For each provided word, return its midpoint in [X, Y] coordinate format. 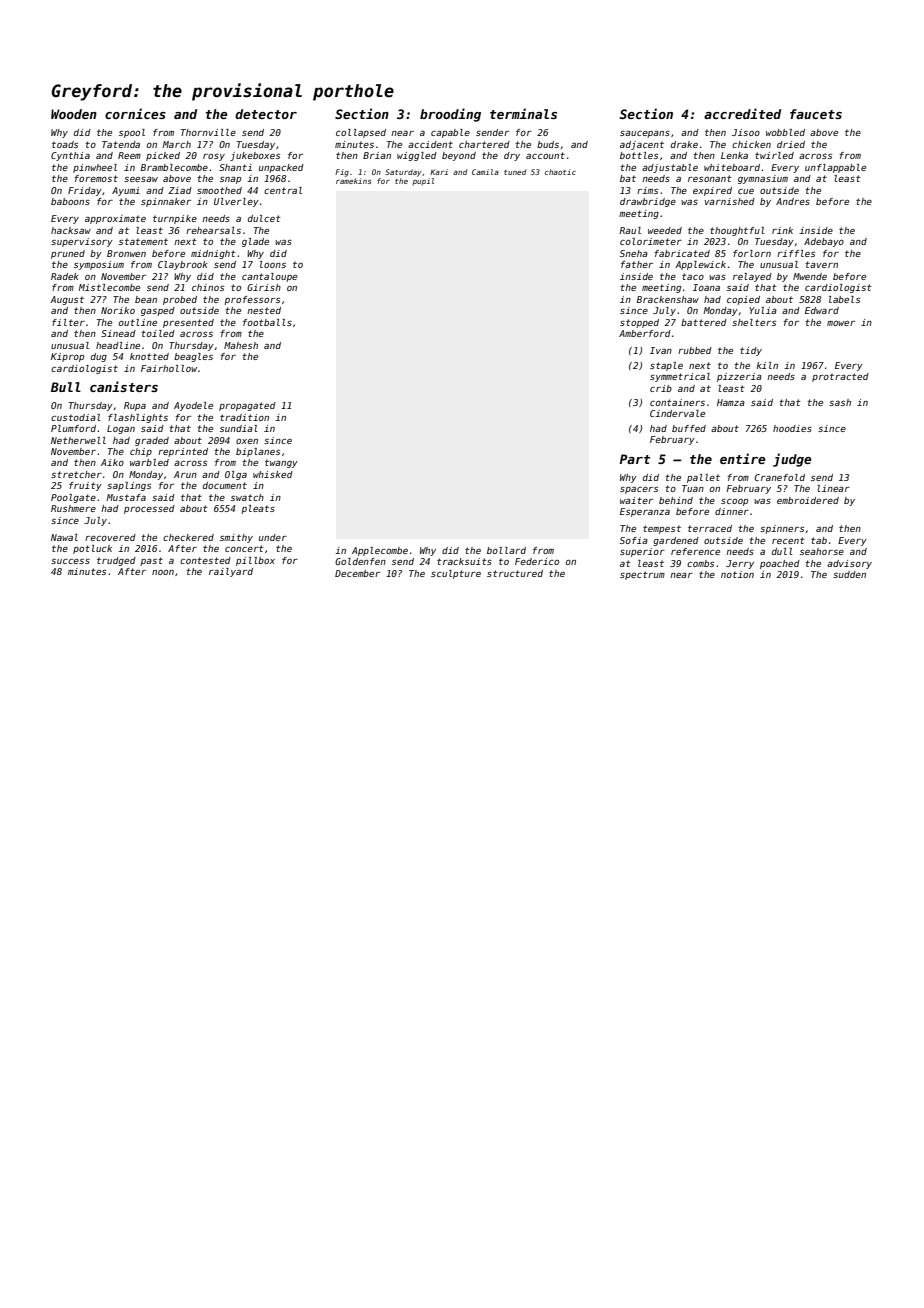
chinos [208, 287]
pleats [258, 509]
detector [266, 114]
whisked [273, 474]
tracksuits [464, 561]
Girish [264, 287]
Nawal [64, 537]
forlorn [752, 253]
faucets [816, 114]
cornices [135, 113]
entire [743, 458]
